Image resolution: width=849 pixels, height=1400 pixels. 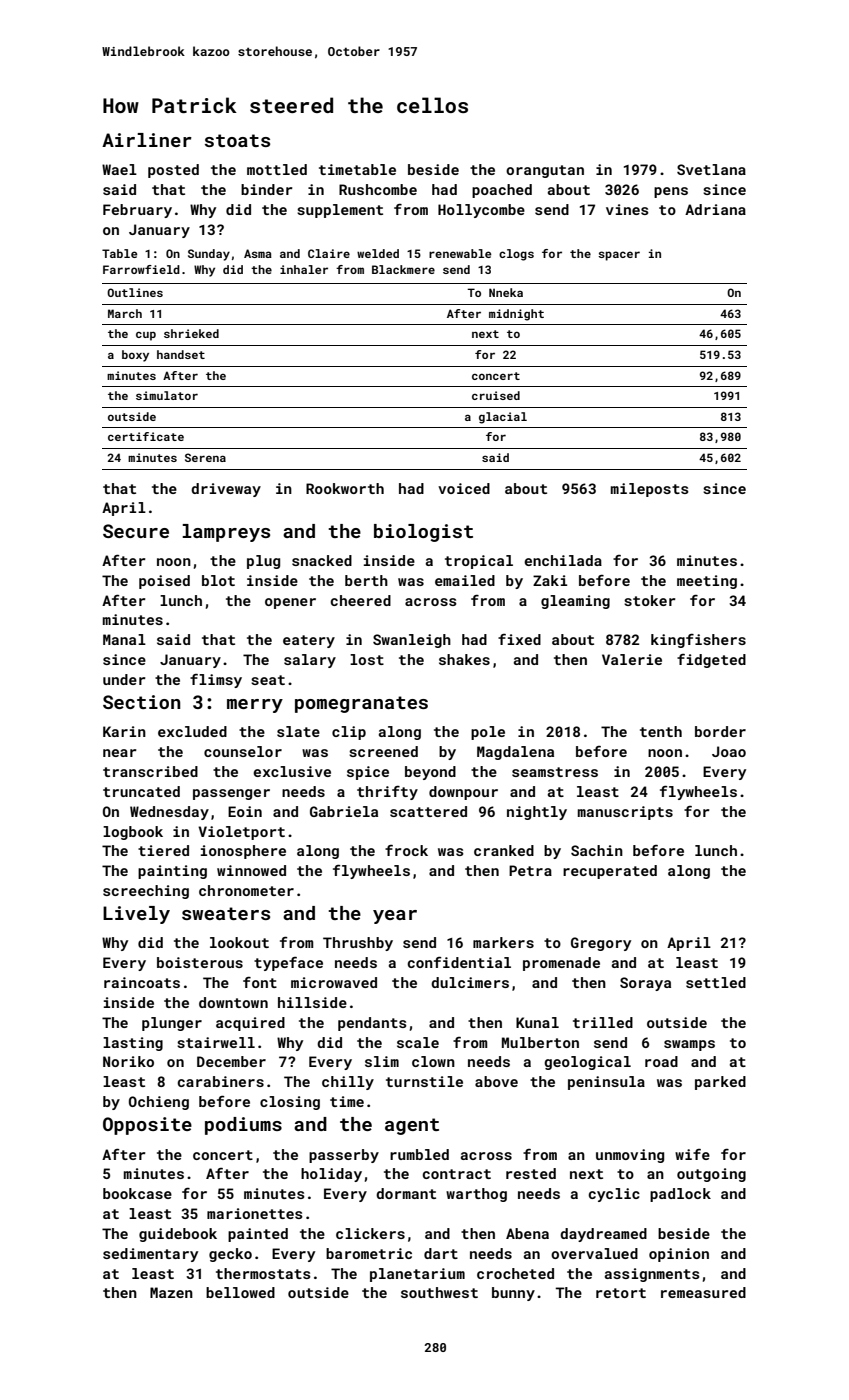 What do you see at coordinates (619, 256) in the page?
I see `spacer` at bounding box center [619, 256].
